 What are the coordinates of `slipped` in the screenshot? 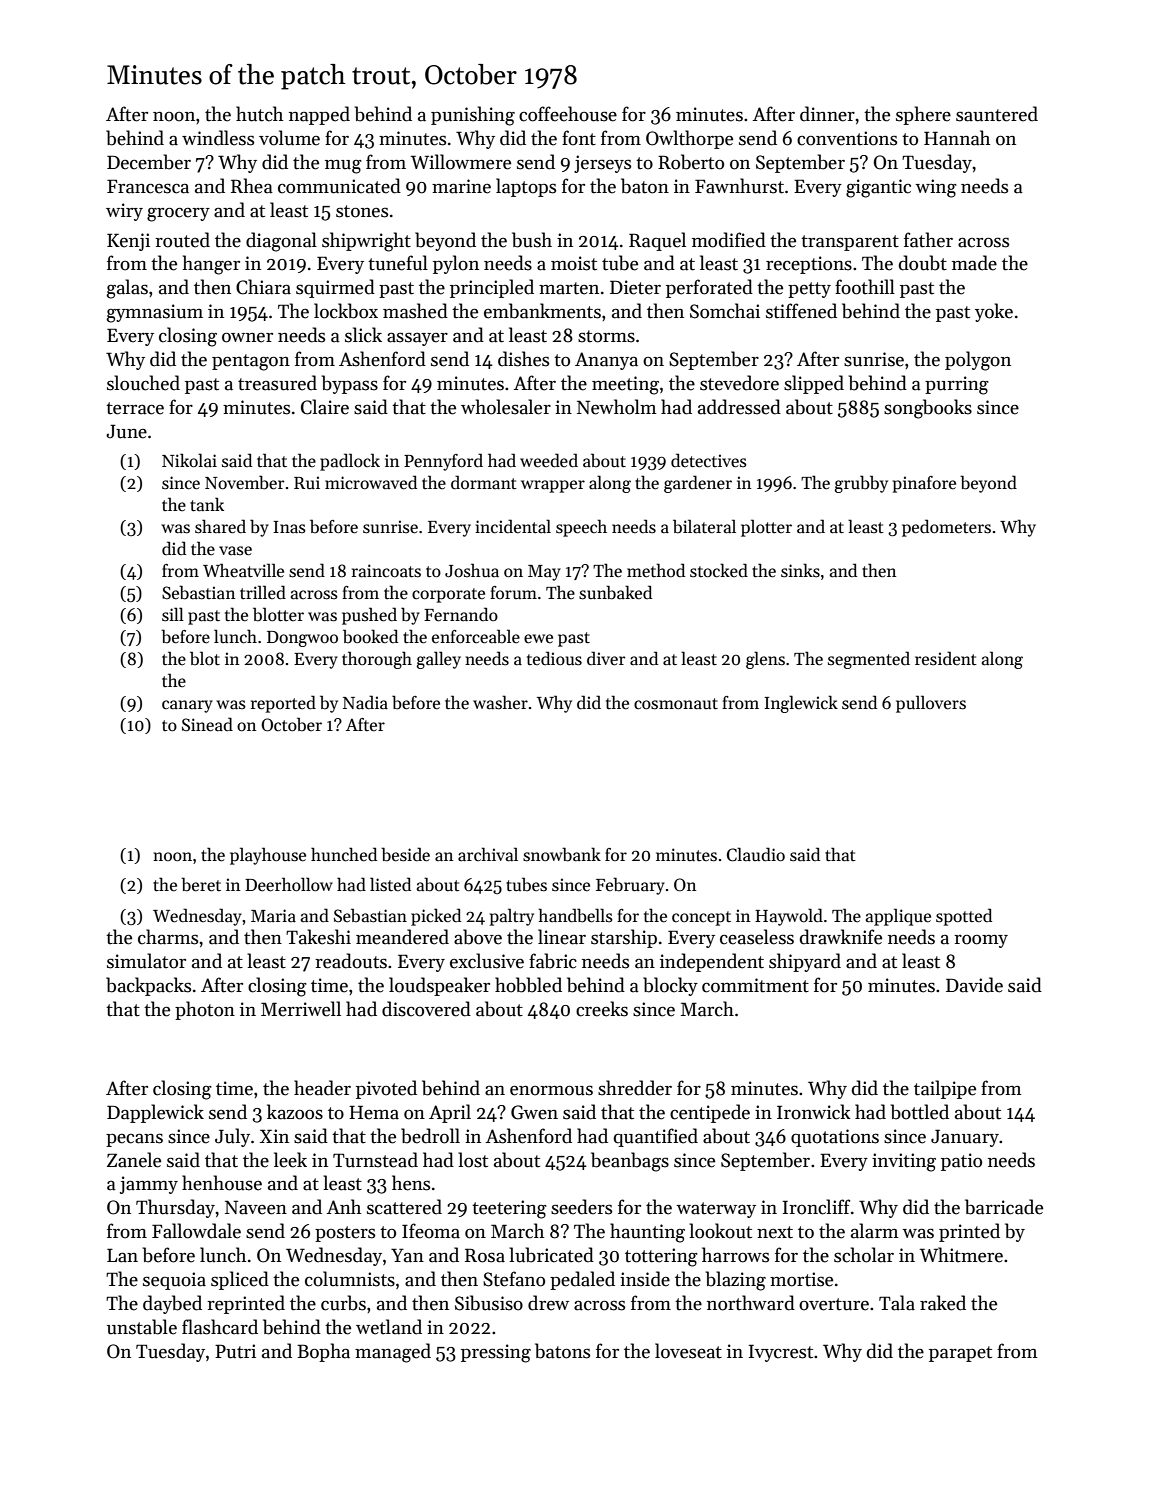 It's located at (814, 384).
